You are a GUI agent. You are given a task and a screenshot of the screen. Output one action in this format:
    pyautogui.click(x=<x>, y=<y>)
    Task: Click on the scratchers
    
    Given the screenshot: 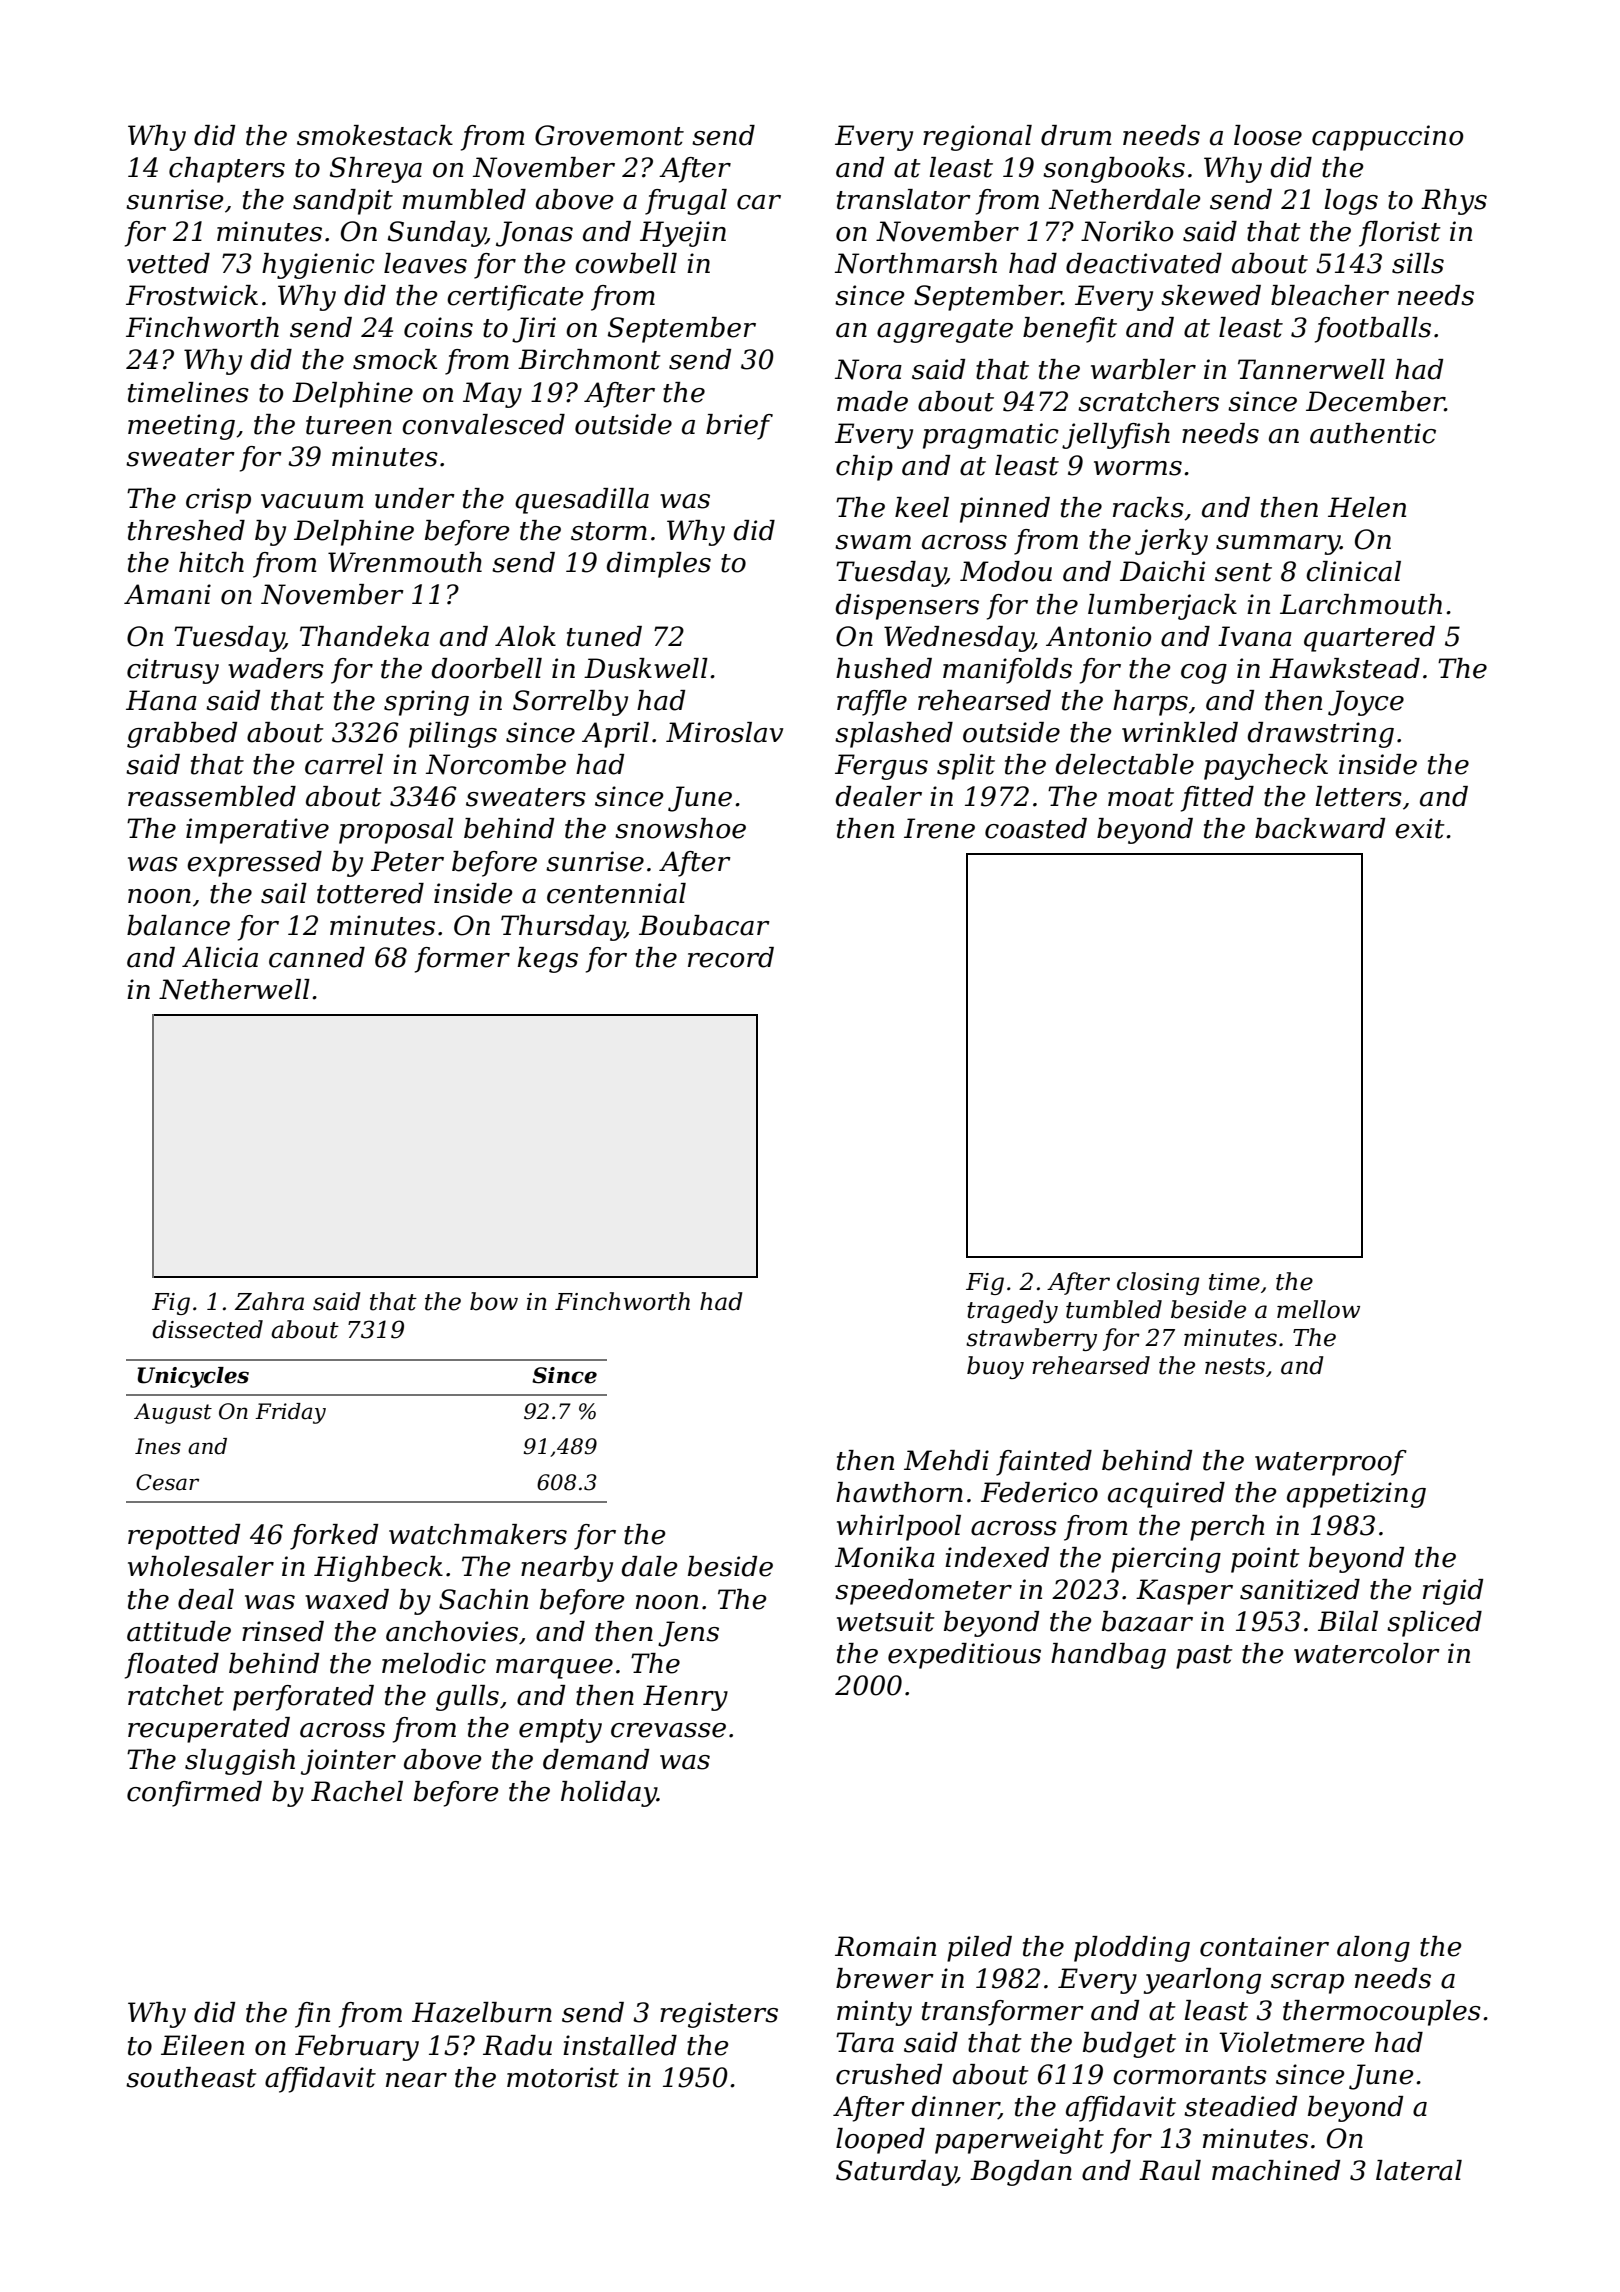 What is the action you would take?
    pyautogui.click(x=1148, y=401)
